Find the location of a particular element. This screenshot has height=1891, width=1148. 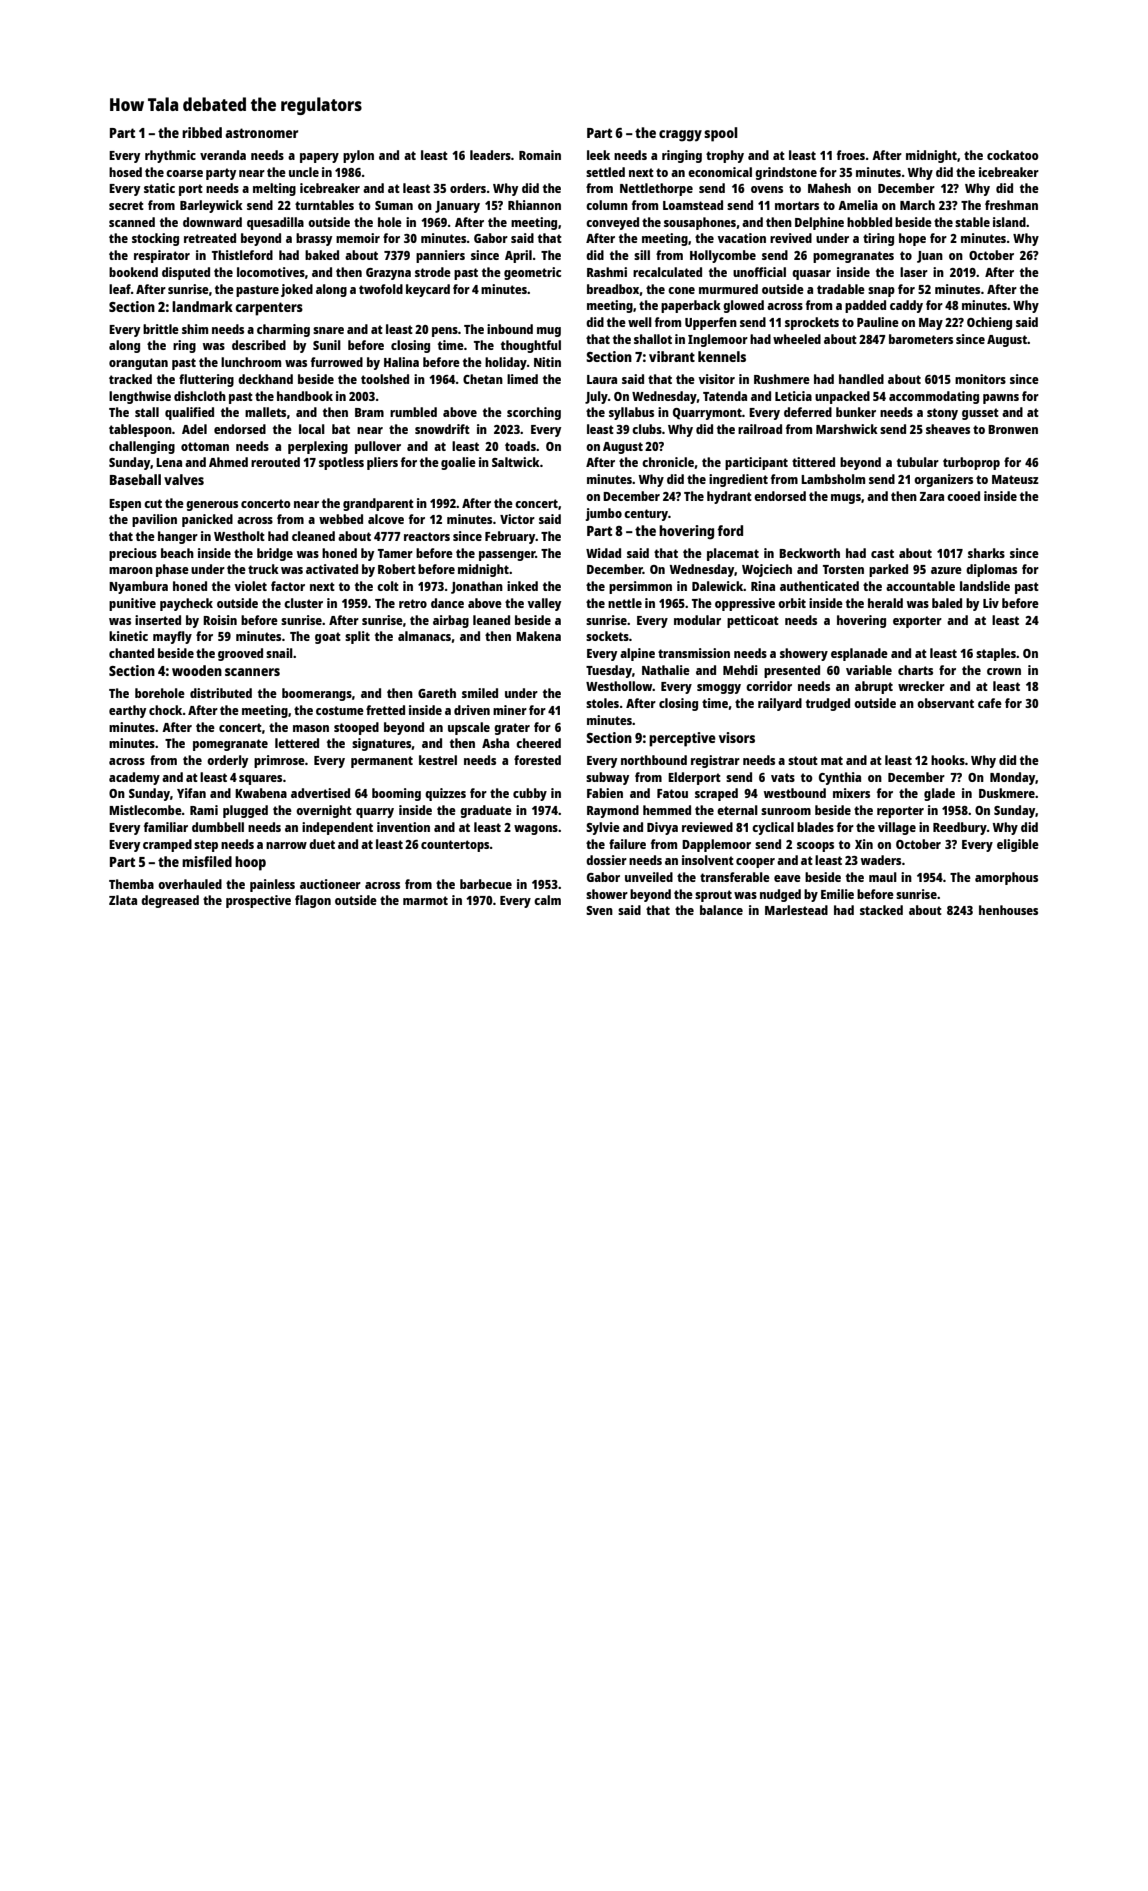

barometers is located at coordinates (921, 339).
